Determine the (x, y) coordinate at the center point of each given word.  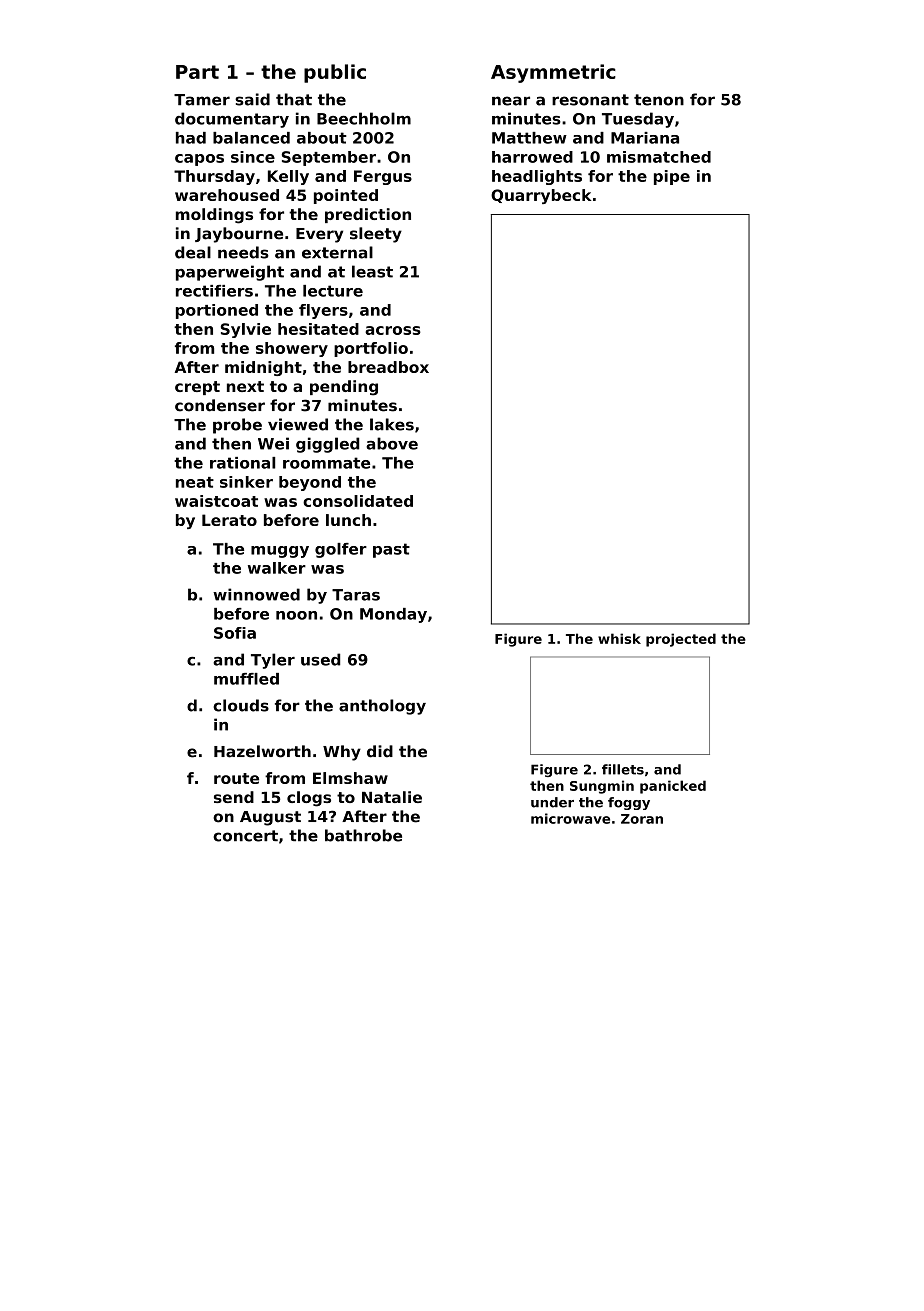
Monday (393, 615)
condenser (220, 405)
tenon (659, 100)
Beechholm (364, 118)
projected (681, 640)
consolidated (358, 501)
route (236, 778)
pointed (346, 196)
